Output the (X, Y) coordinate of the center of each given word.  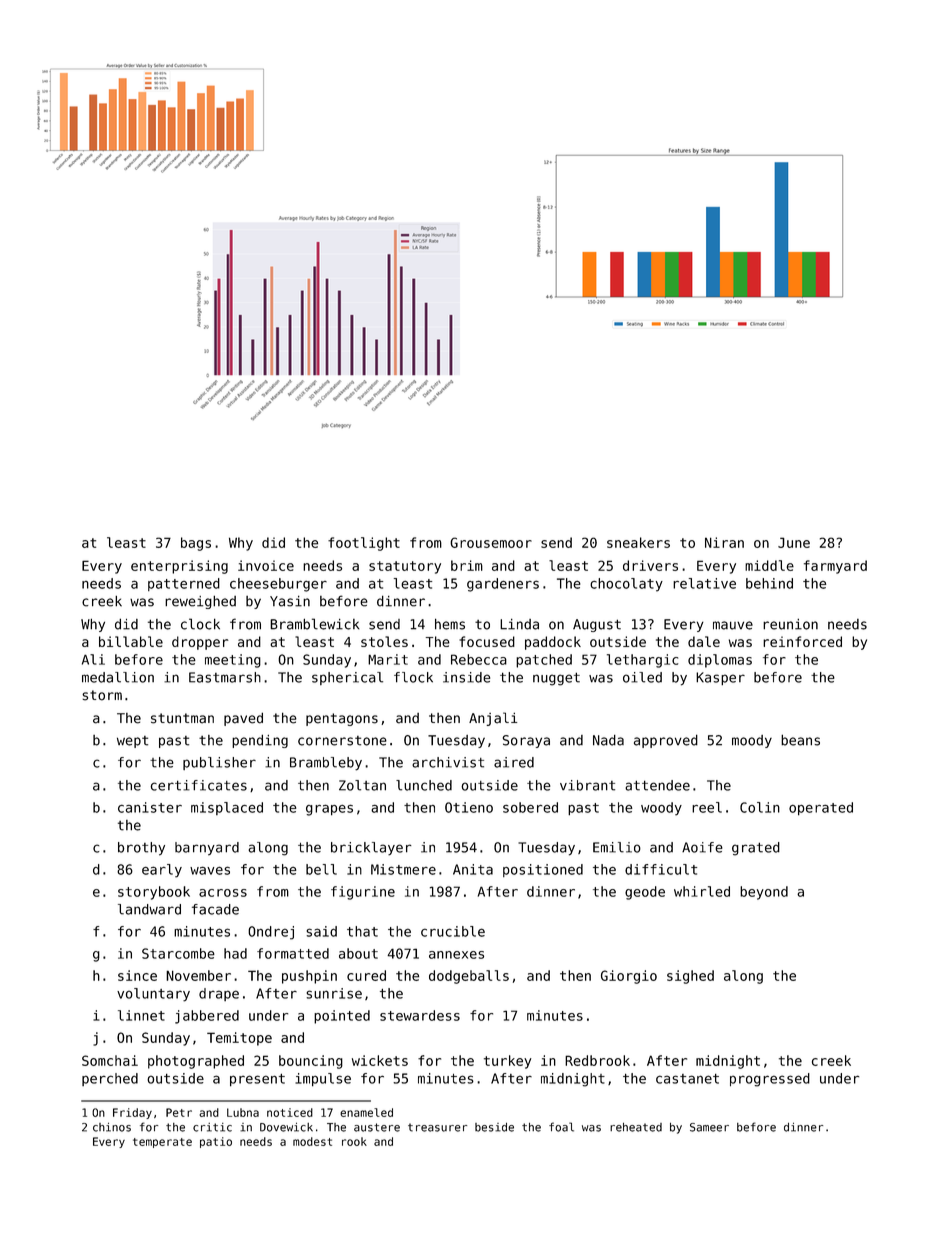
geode (645, 893)
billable (131, 641)
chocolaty (626, 585)
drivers (650, 565)
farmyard (835, 567)
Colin (760, 807)
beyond (764, 893)
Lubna (243, 1112)
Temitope (239, 1039)
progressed (770, 1080)
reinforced (802, 641)
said (321, 931)
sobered (530, 807)
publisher (219, 763)
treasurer (437, 1127)
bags (196, 544)
